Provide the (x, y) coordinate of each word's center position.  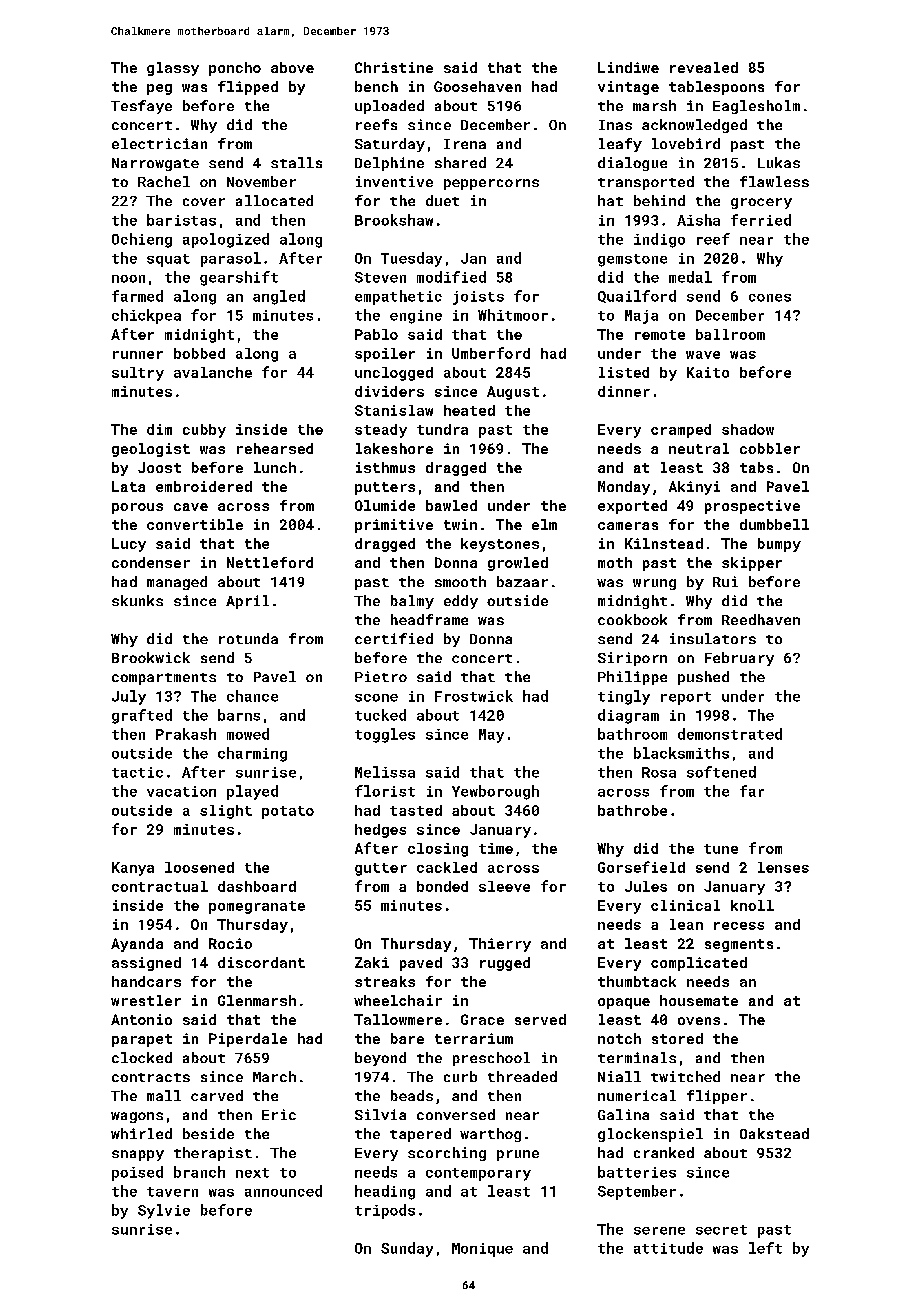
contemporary (478, 1174)
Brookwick (151, 657)
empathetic (398, 297)
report (686, 698)
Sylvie (164, 1211)
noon (128, 279)
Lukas (779, 162)
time (496, 848)
